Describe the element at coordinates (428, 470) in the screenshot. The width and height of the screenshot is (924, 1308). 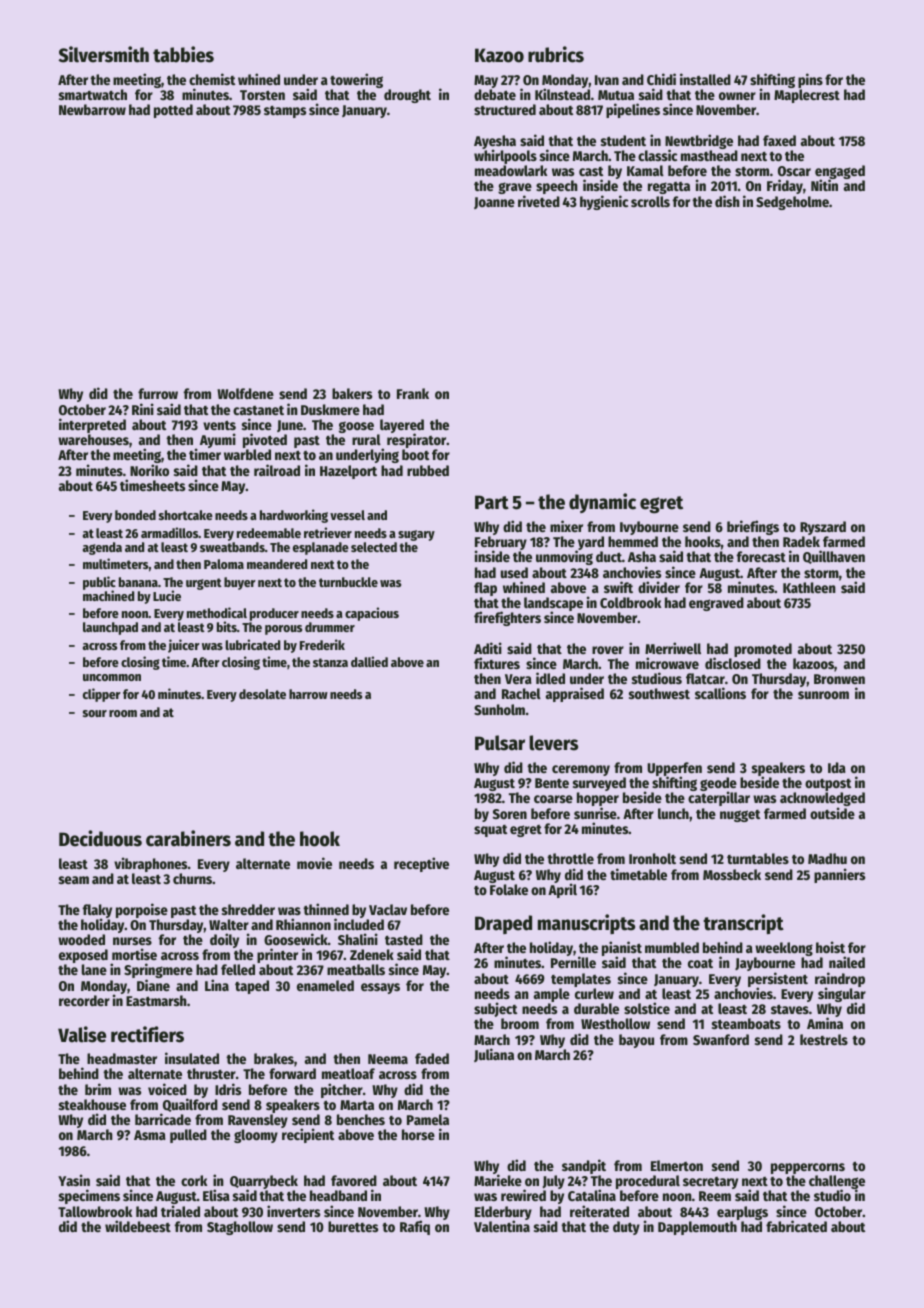
I see `rubbed` at that location.
